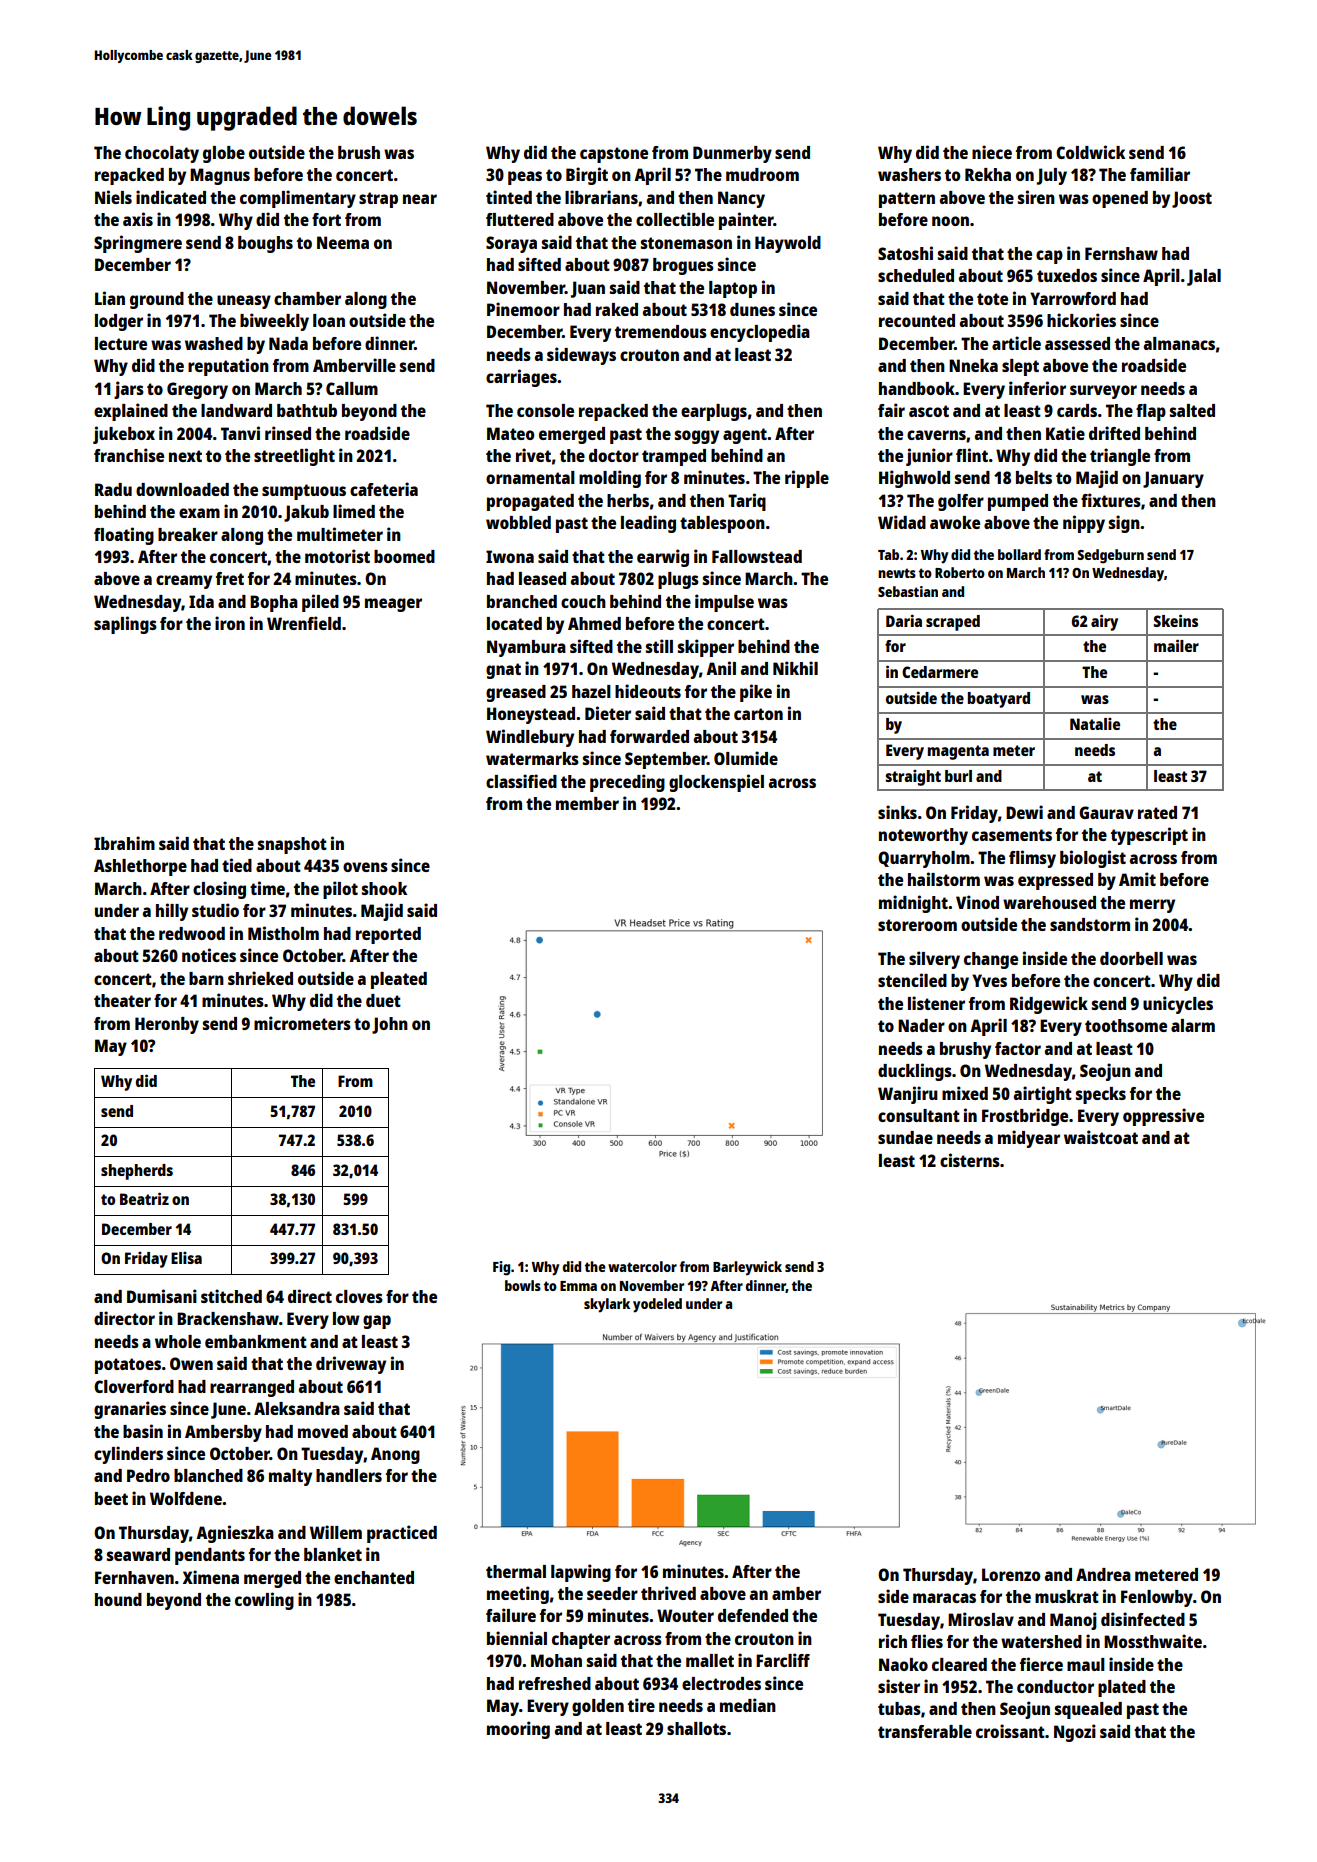  What do you see at coordinates (1090, 152) in the screenshot?
I see `Coldwick` at bounding box center [1090, 152].
